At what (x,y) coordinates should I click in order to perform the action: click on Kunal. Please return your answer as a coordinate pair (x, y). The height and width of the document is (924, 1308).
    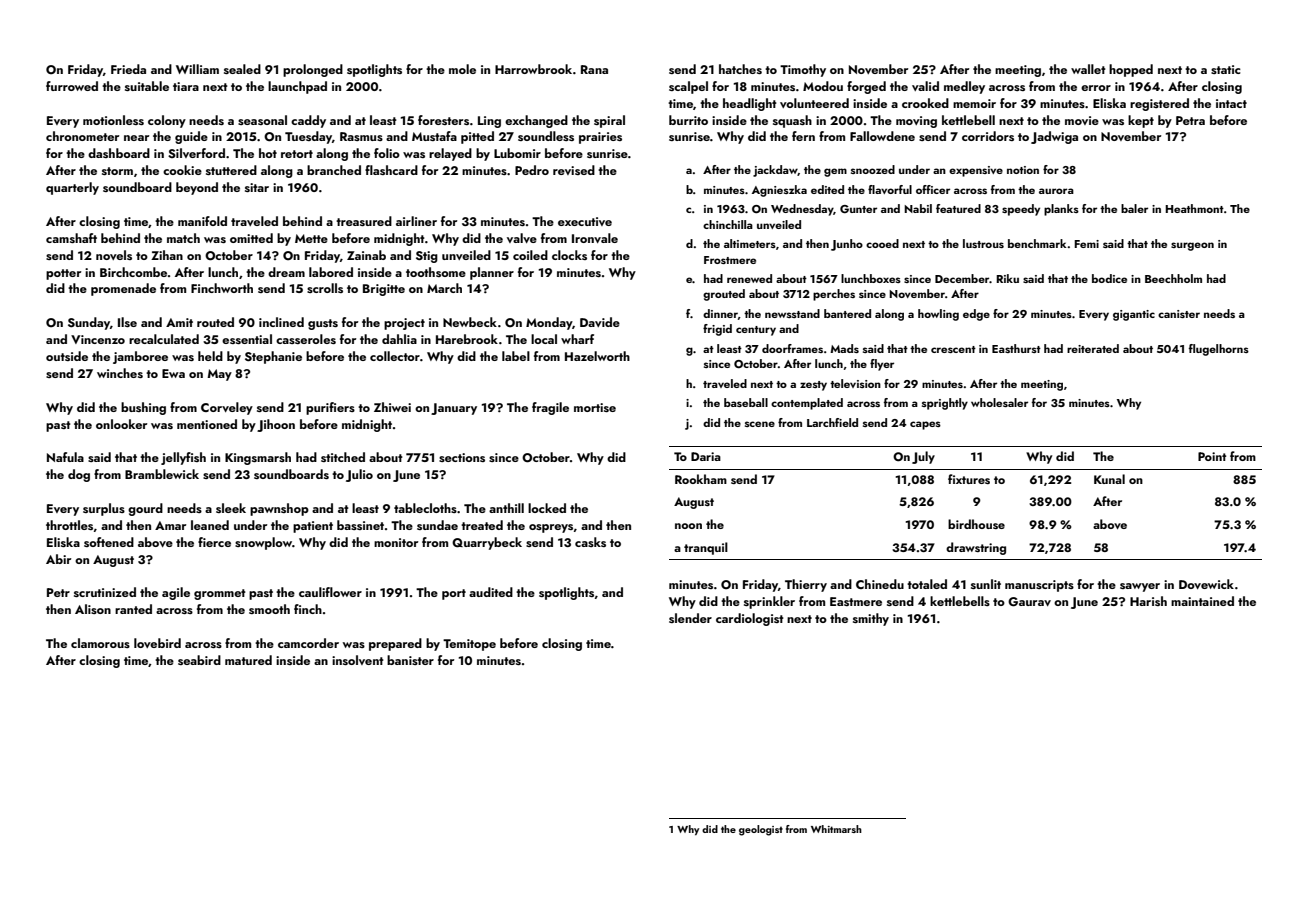
    Looking at the image, I should click on (1109, 479).
